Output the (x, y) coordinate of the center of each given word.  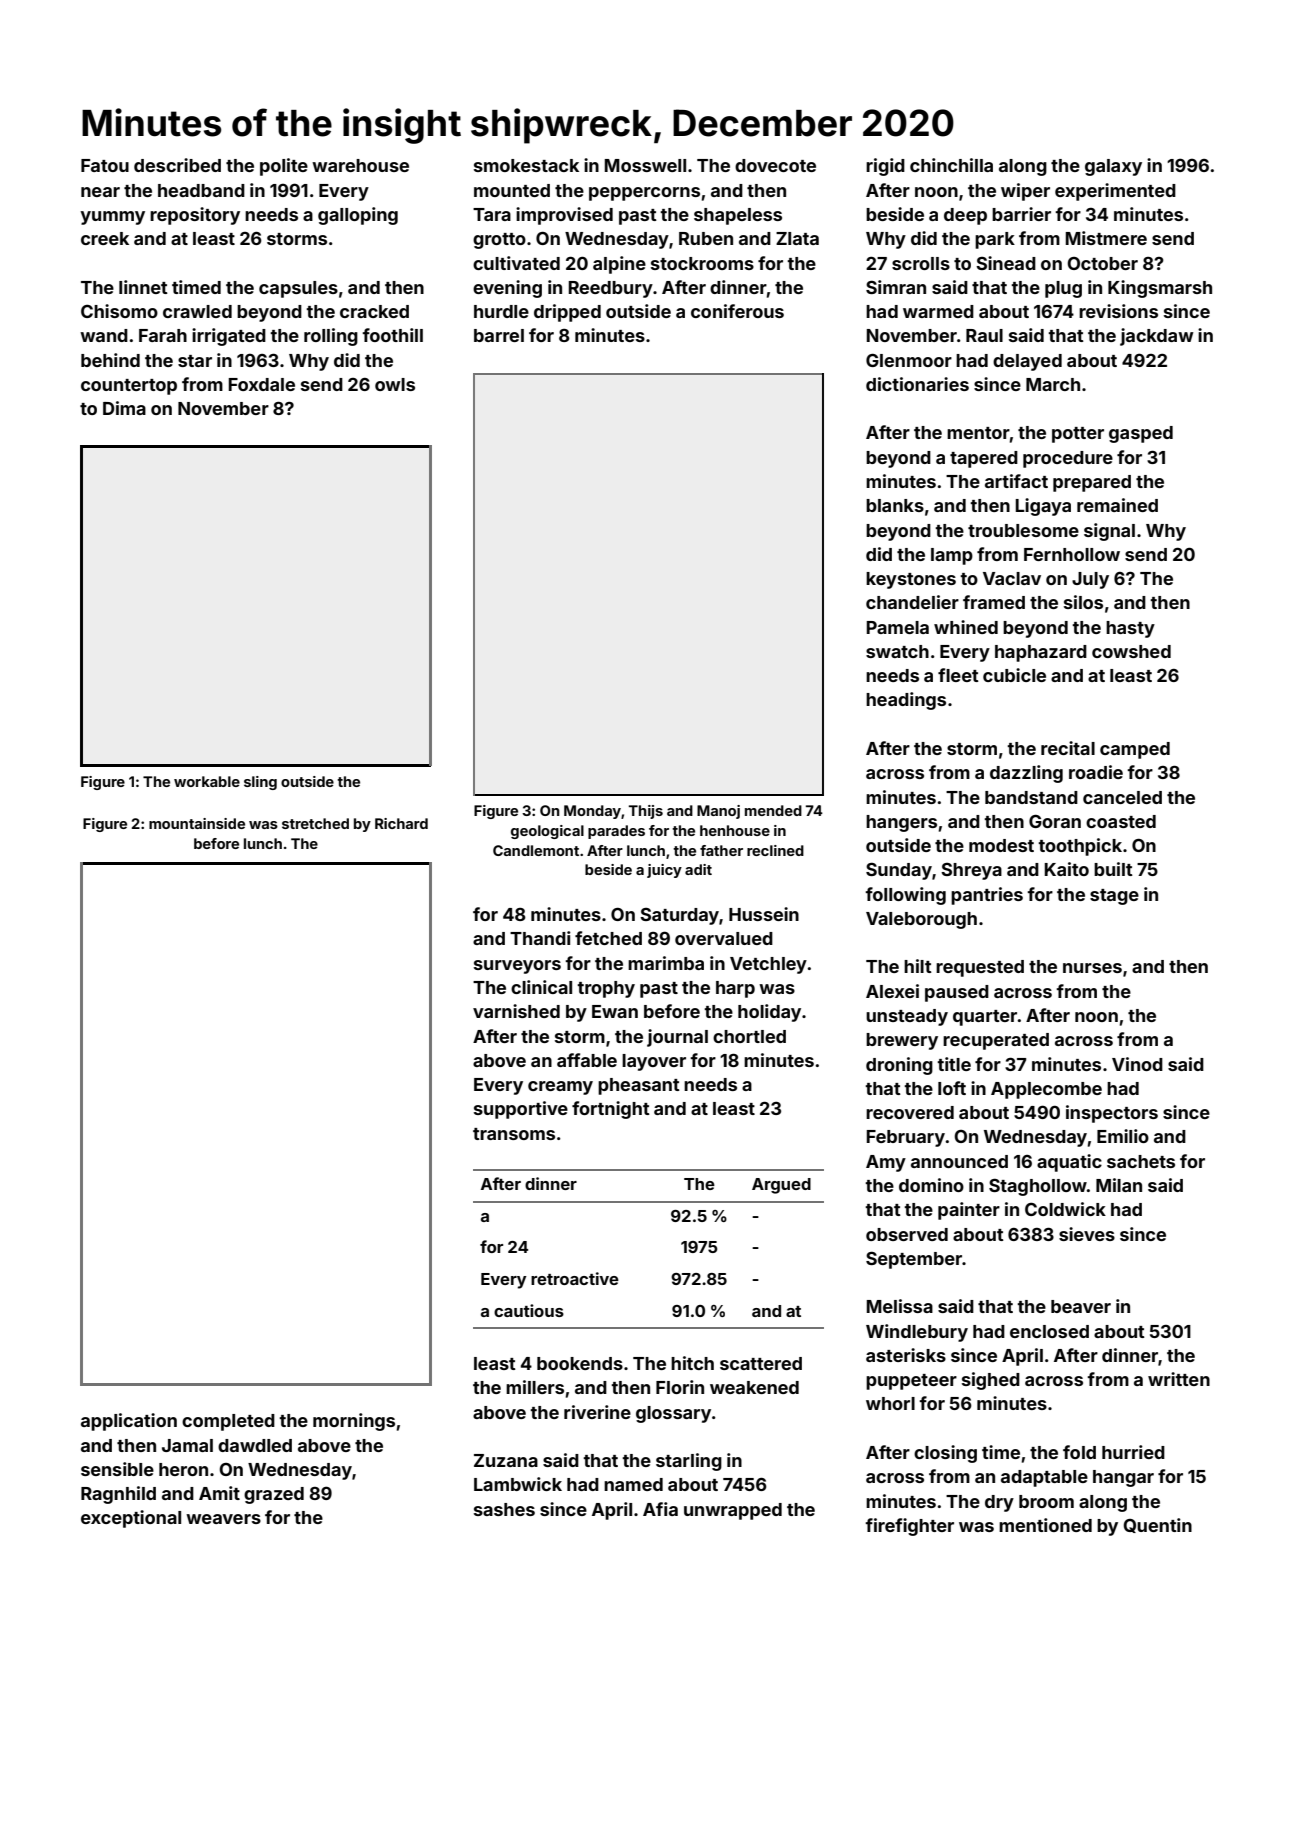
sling (260, 783)
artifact (1016, 481)
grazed (274, 1495)
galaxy (1113, 167)
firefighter (909, 1527)
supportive (521, 1110)
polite (284, 167)
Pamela (898, 627)
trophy (606, 989)
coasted (1121, 821)
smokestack (526, 165)
